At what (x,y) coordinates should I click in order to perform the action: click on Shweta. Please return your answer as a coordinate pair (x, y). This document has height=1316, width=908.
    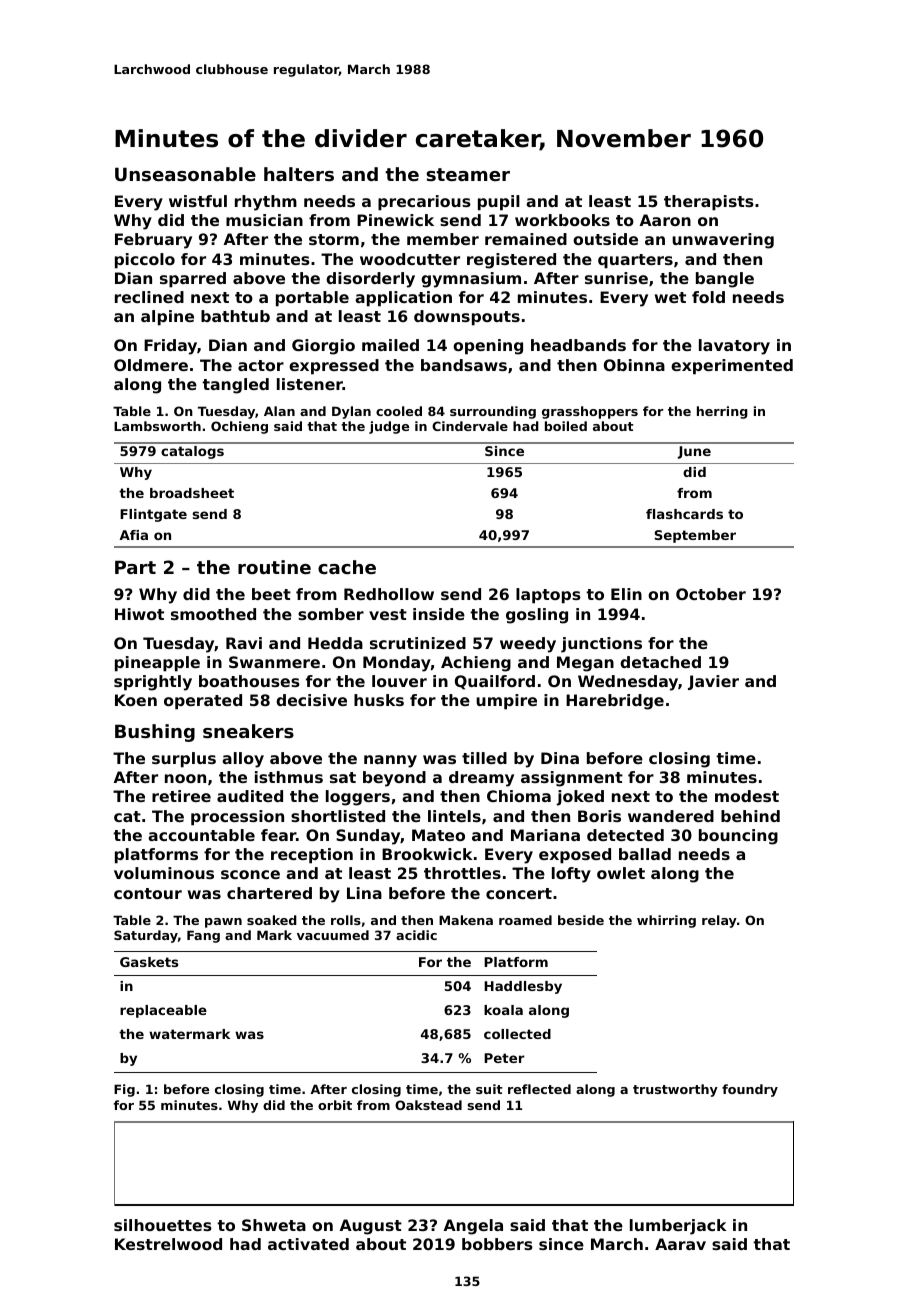
    Looking at the image, I should click on (274, 1225).
